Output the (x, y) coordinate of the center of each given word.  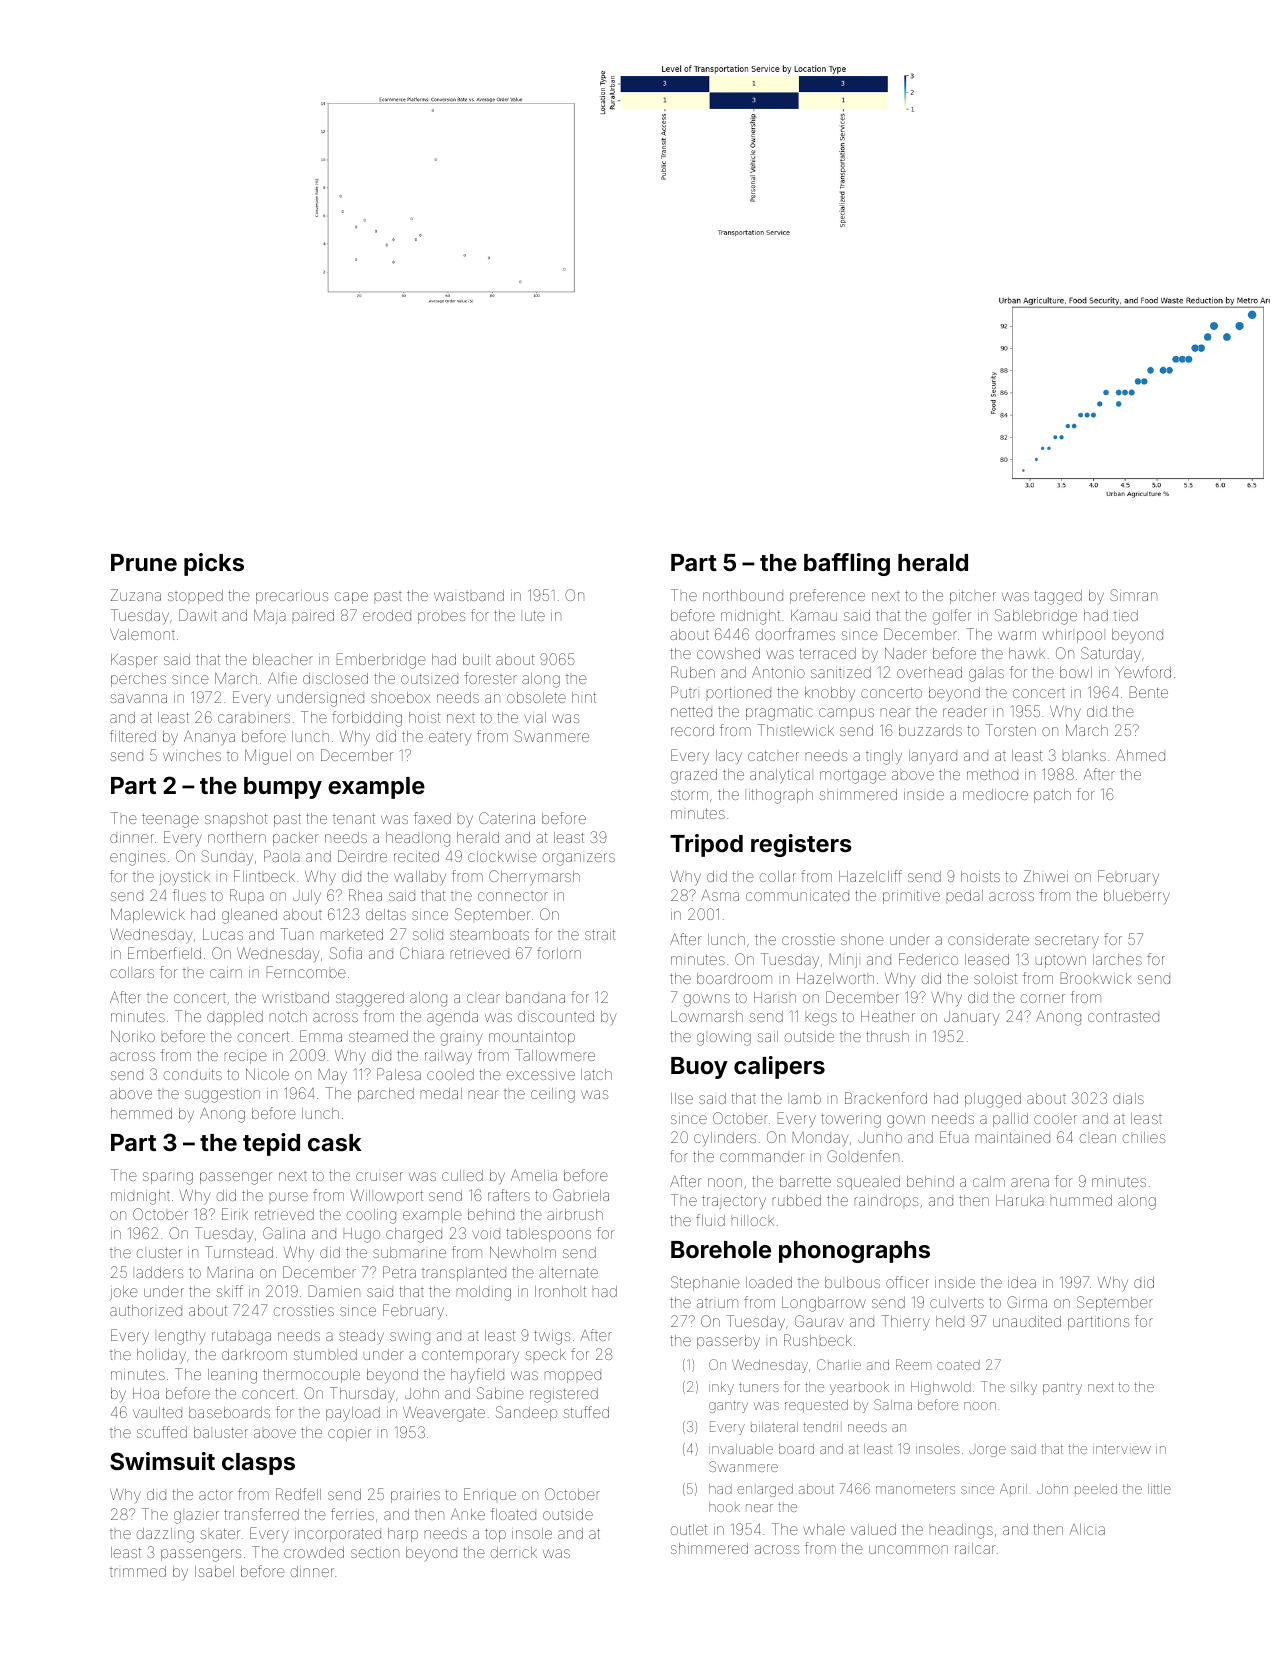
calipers (779, 1067)
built (477, 659)
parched (386, 1095)
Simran (1133, 595)
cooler (1055, 1119)
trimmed (138, 1571)
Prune (144, 563)
